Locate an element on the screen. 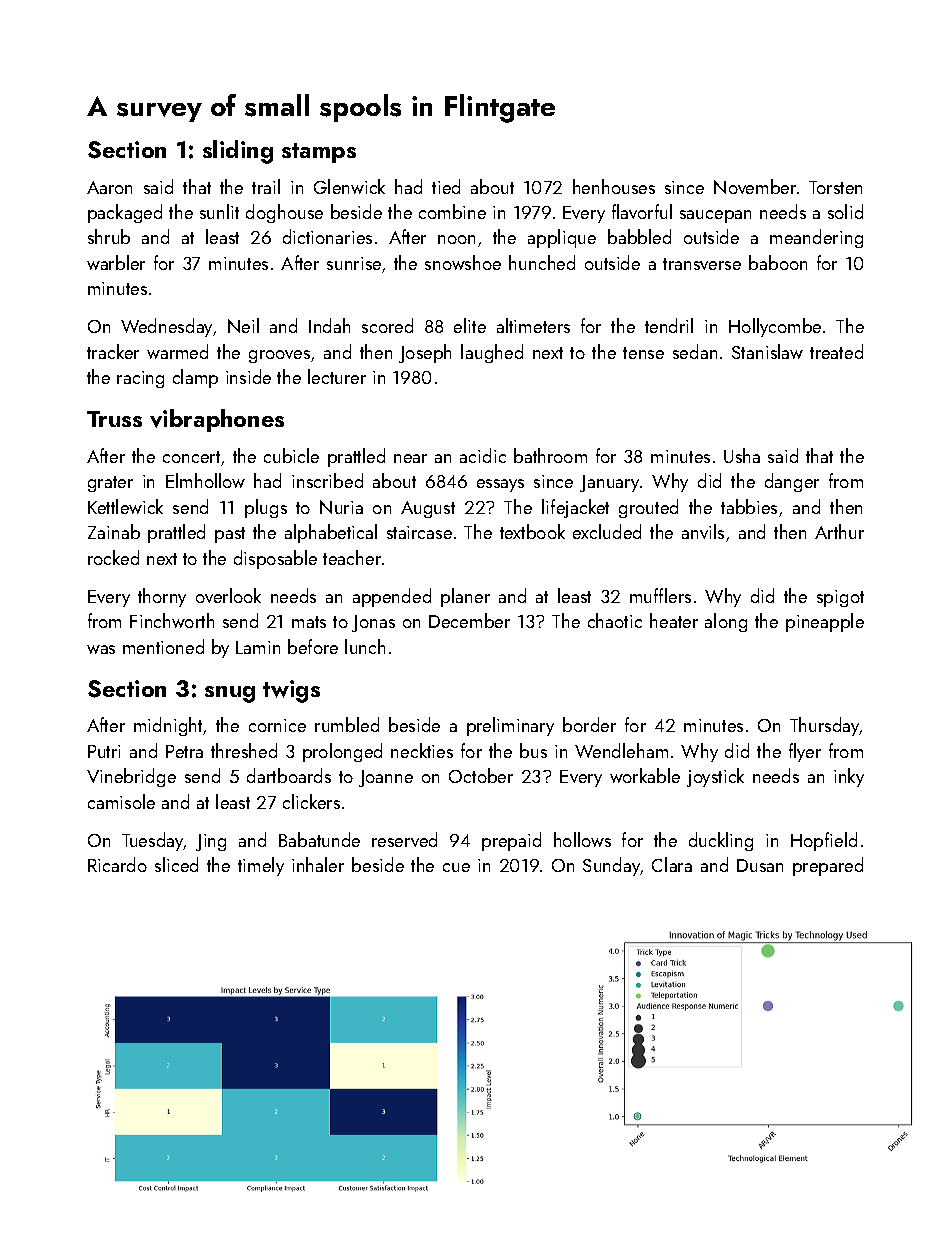 The height and width of the screenshot is (1233, 952). along is located at coordinates (726, 622).
